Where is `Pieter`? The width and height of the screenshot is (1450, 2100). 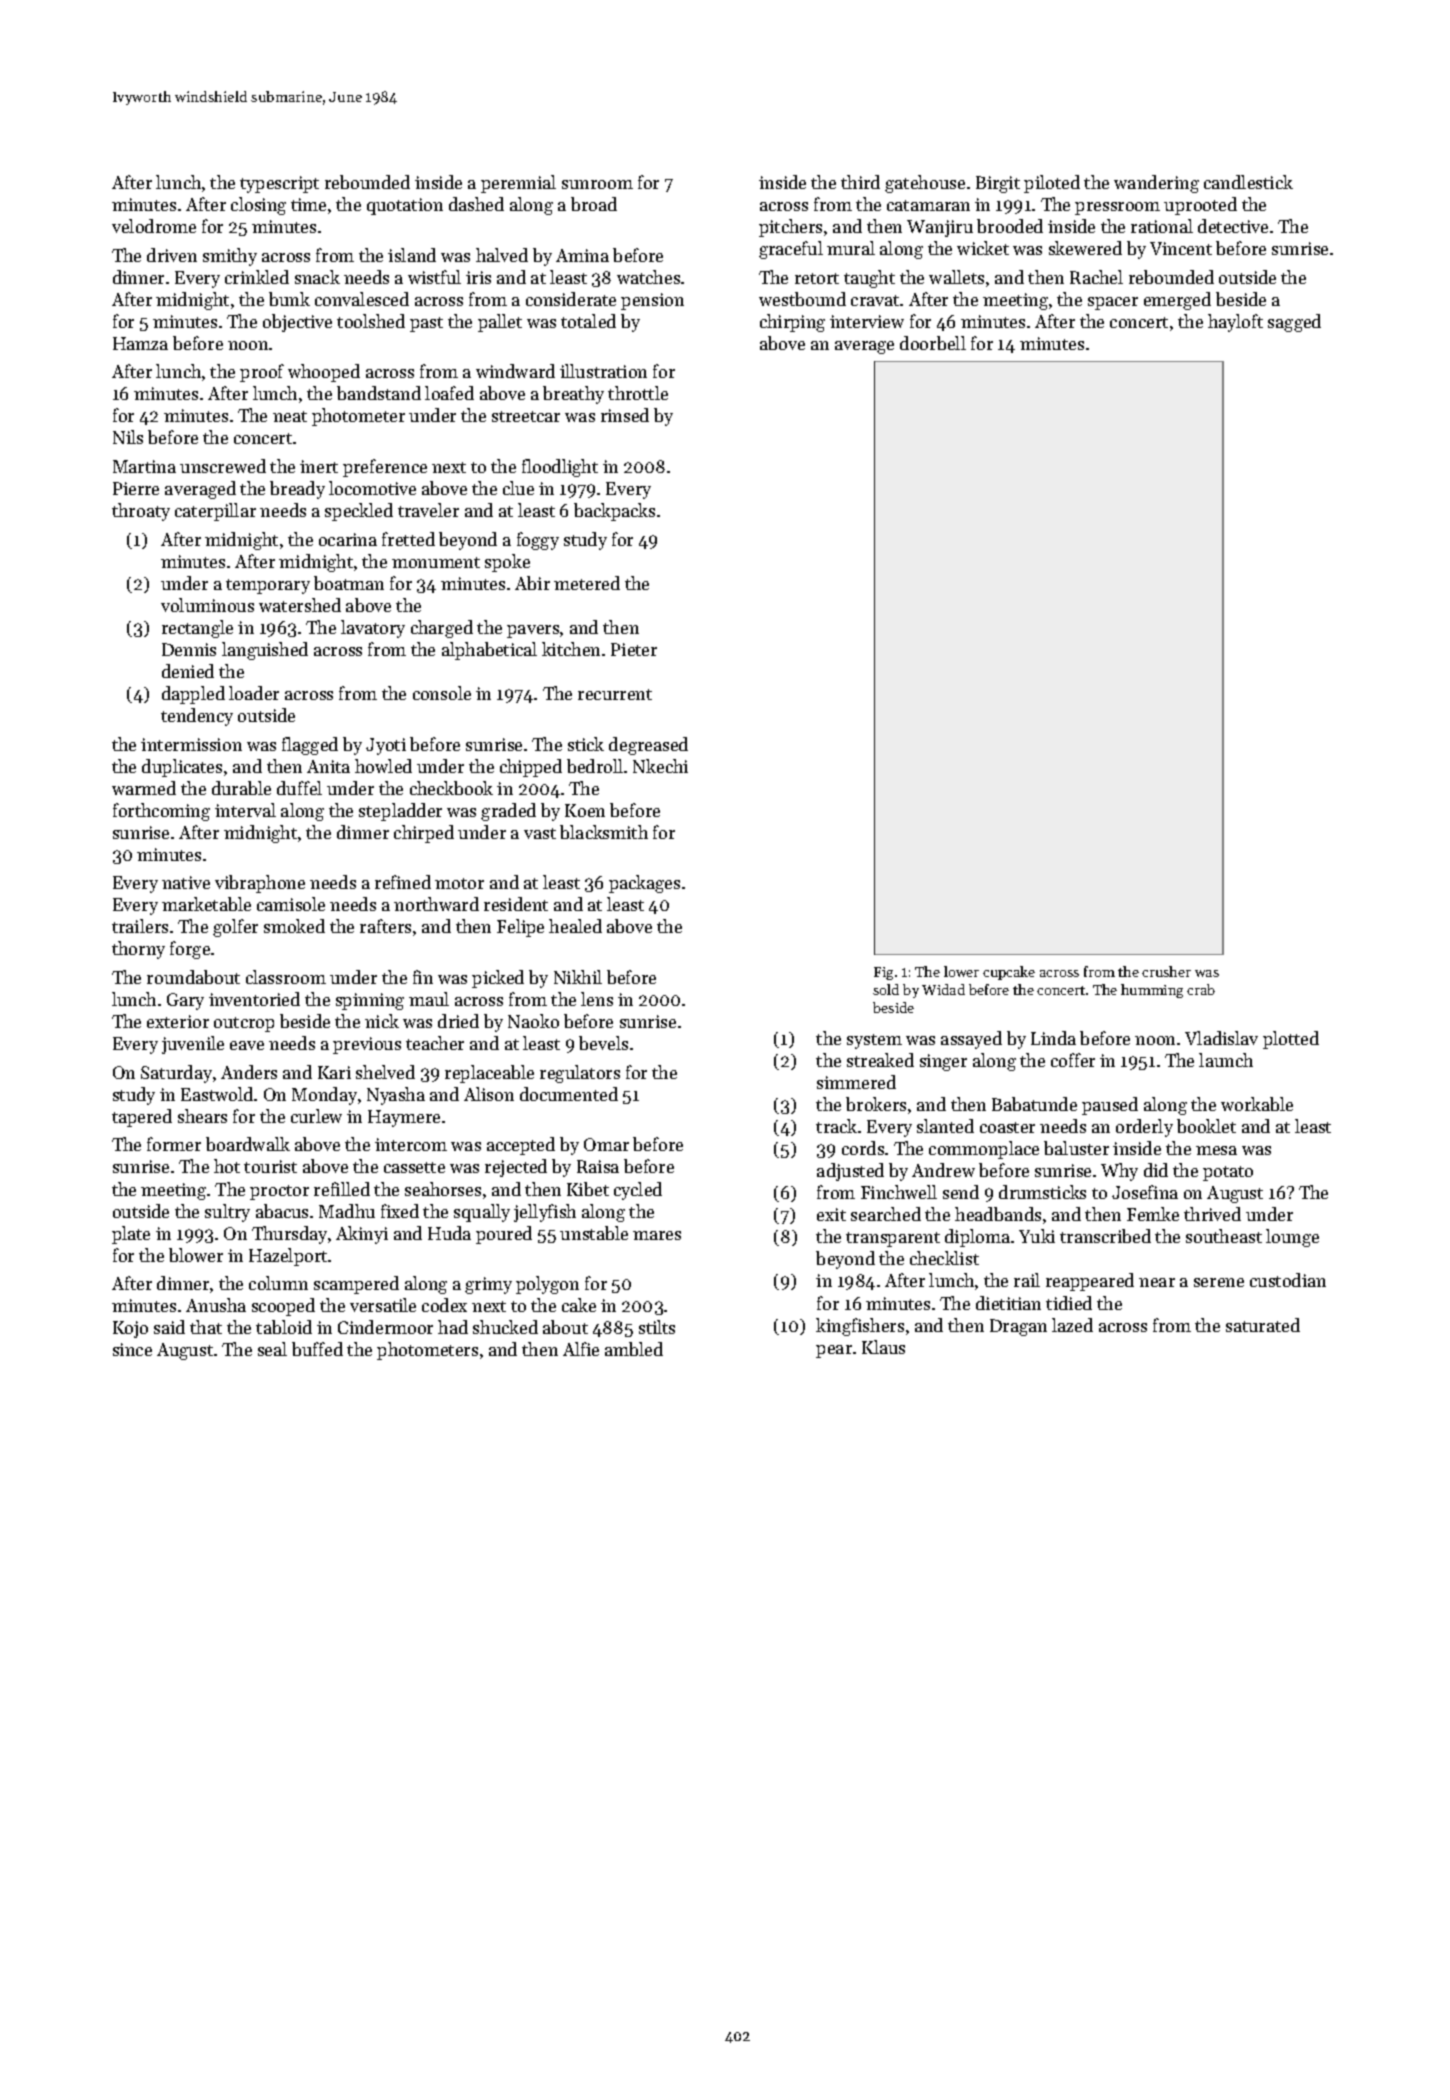 Pieter is located at coordinates (634, 649).
